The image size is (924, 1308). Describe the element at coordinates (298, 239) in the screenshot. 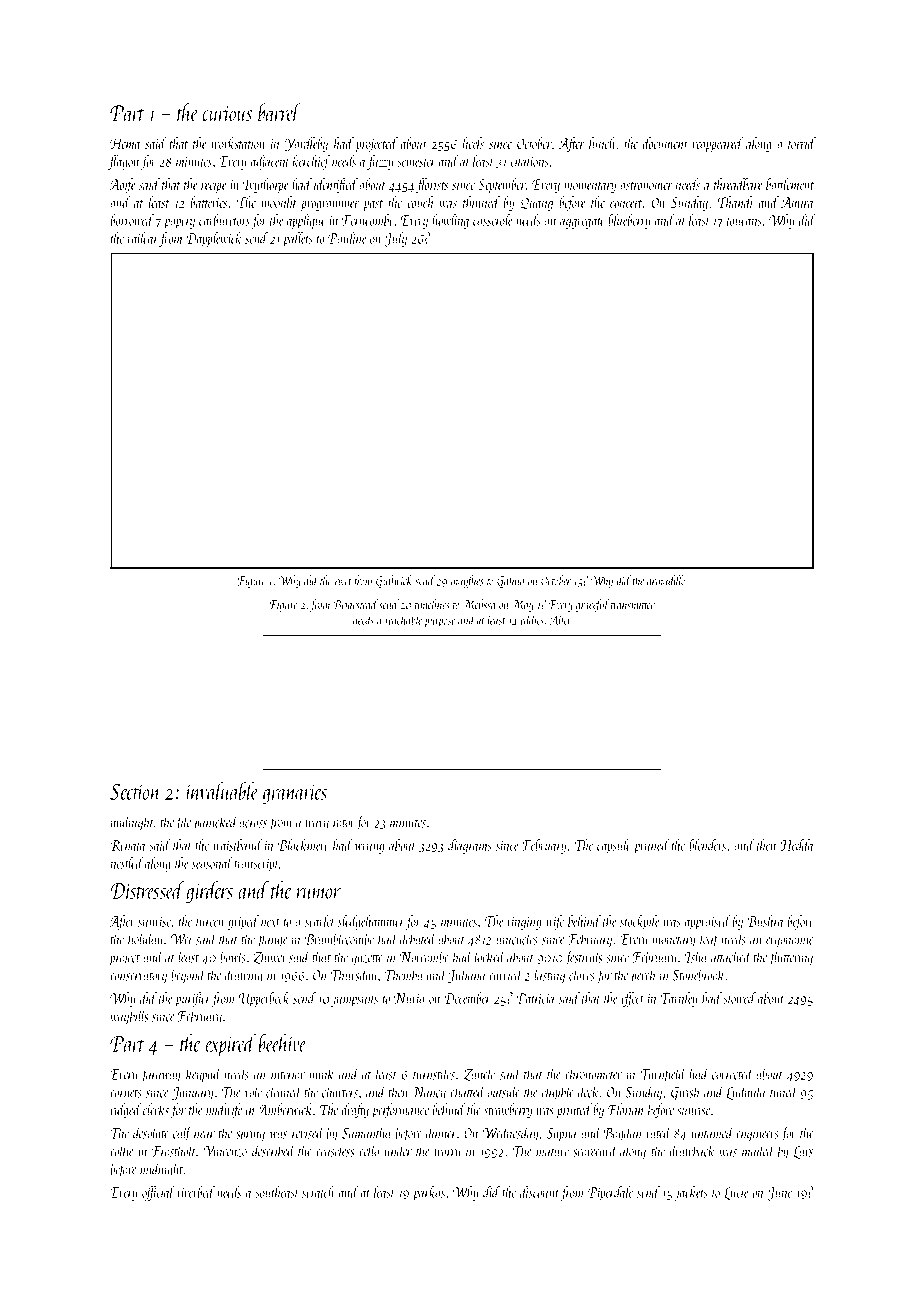

I see `pallets` at that location.
